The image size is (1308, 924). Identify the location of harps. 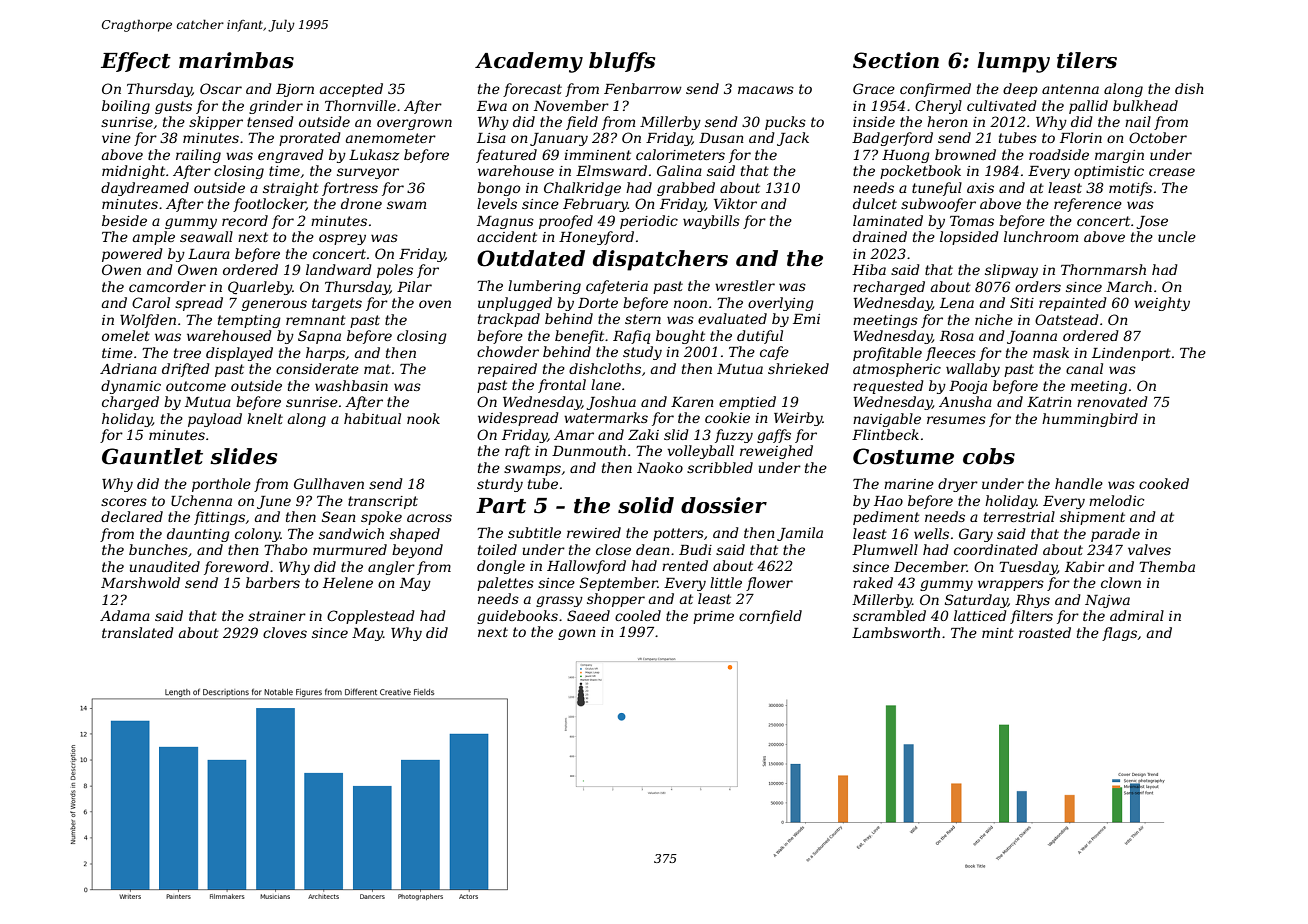
(325, 354).
